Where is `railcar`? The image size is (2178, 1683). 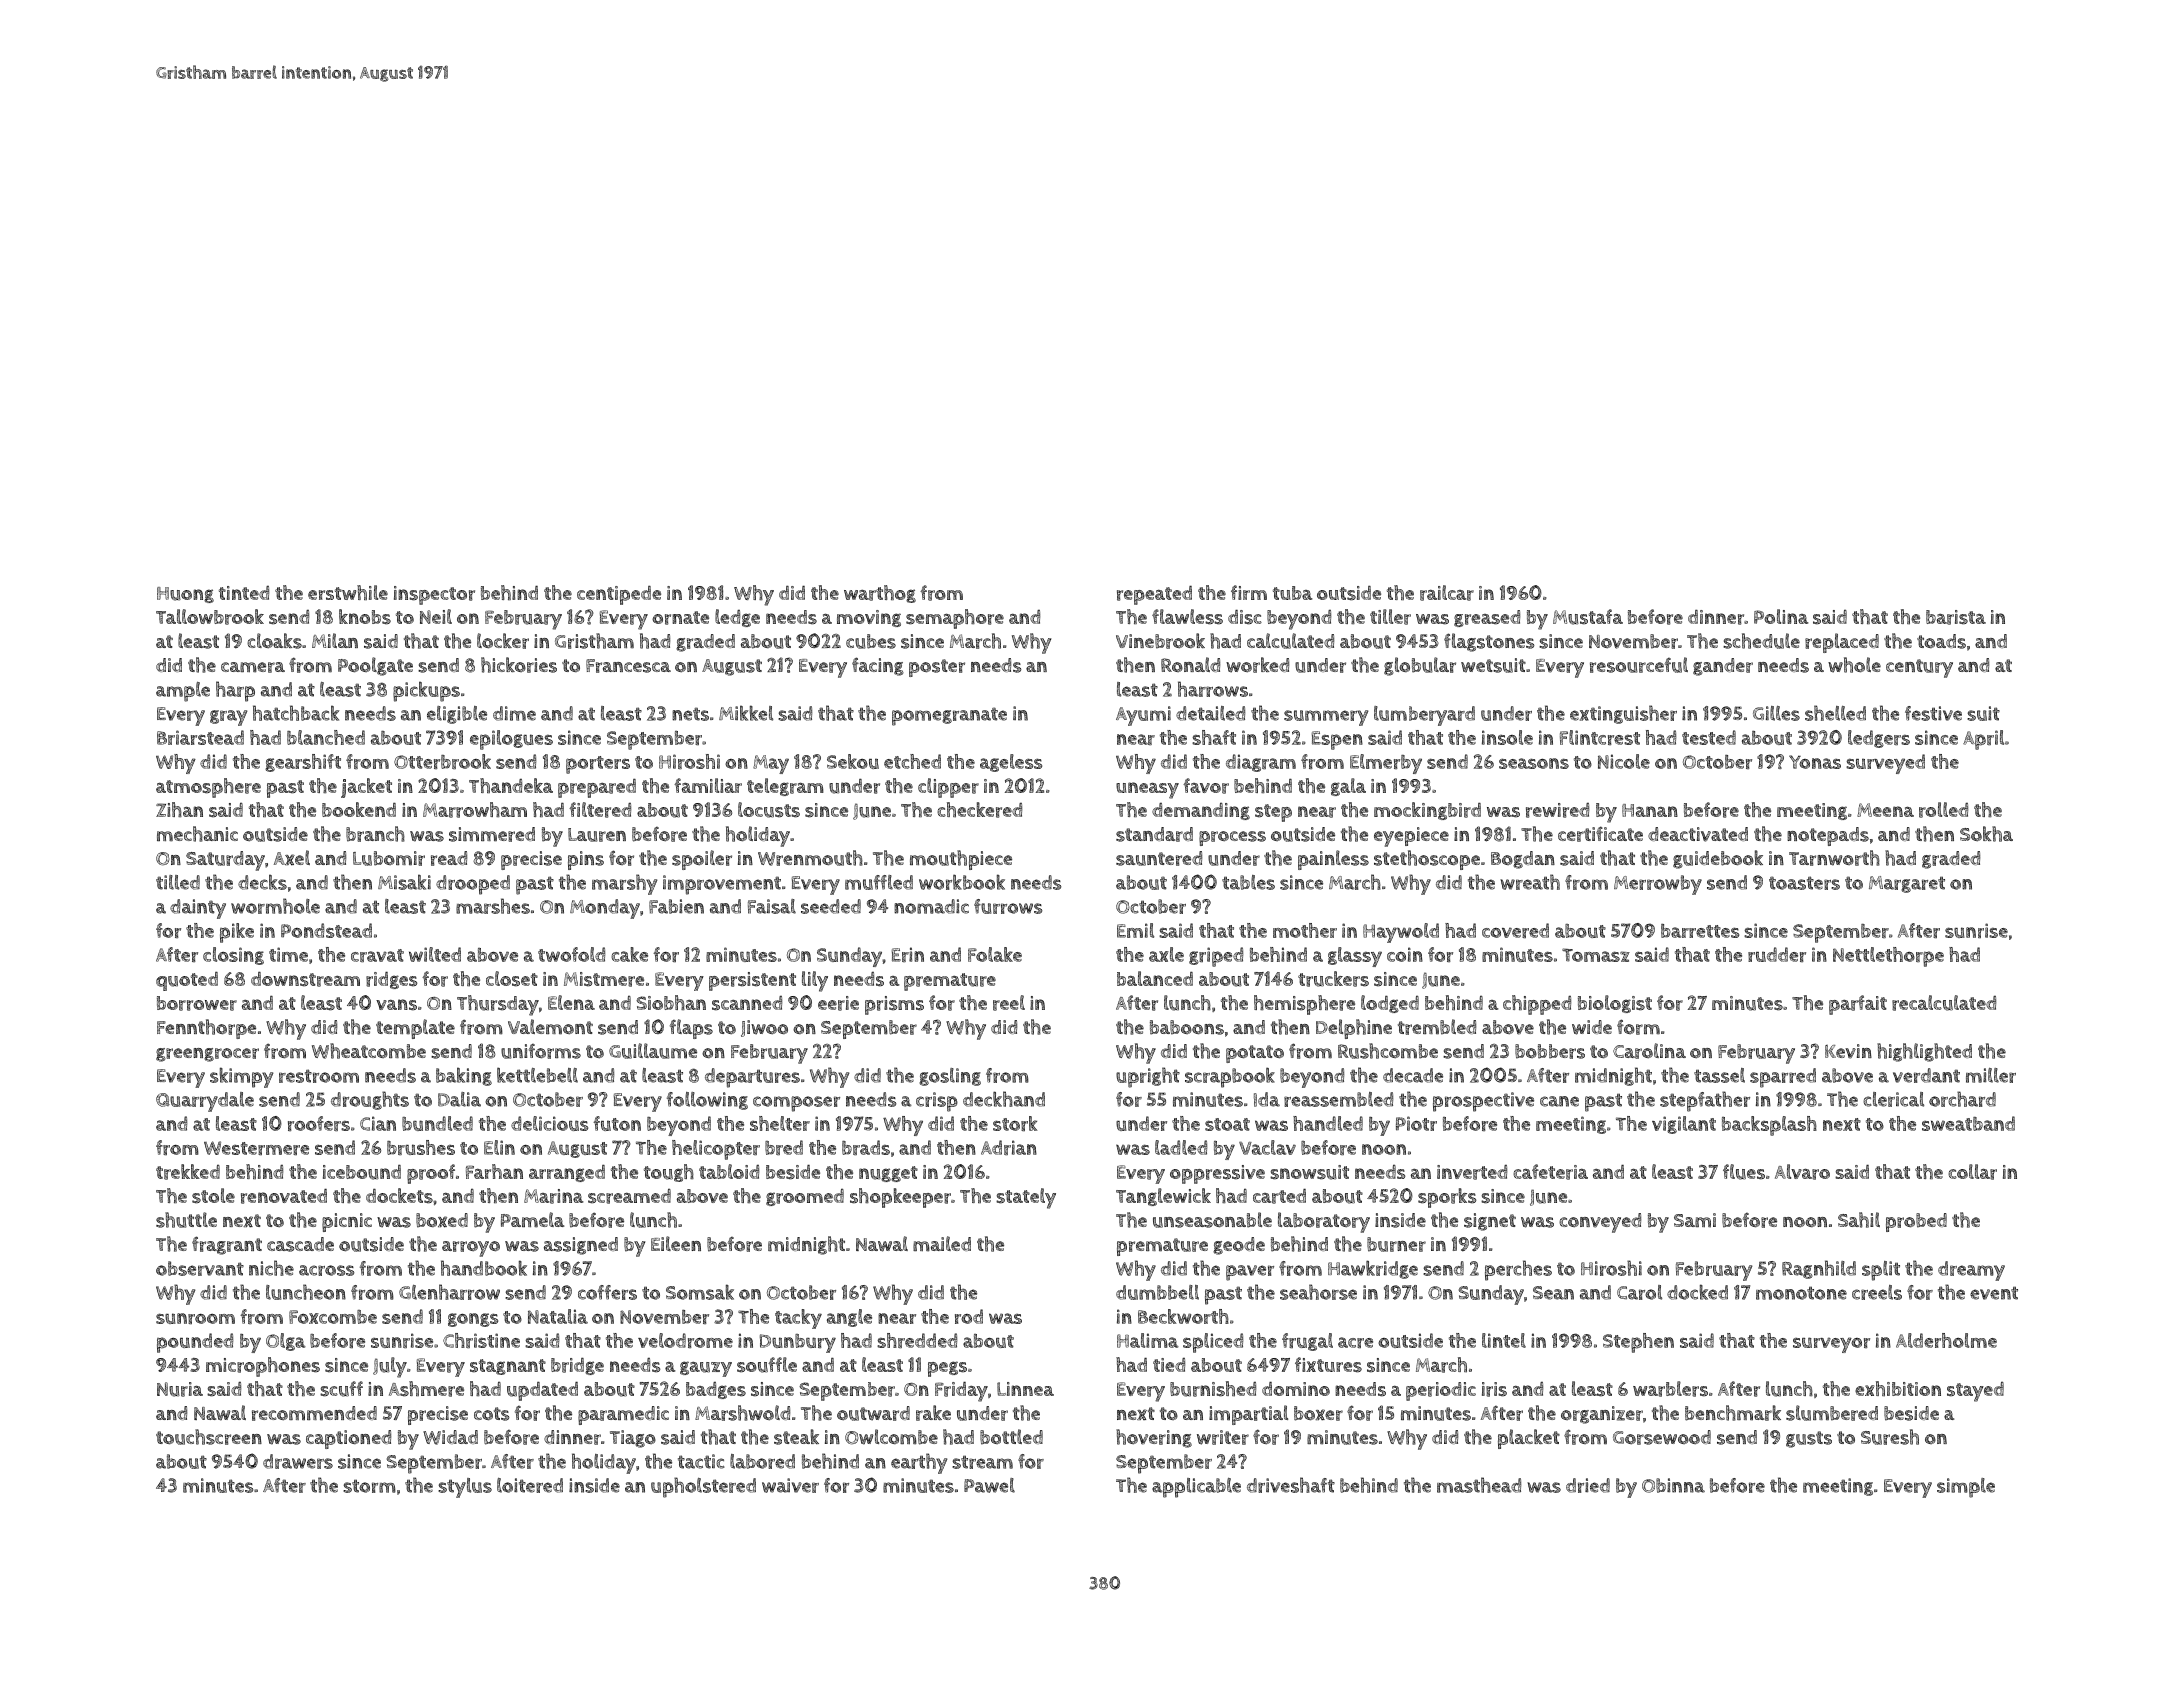
railcar is located at coordinates (1447, 593).
